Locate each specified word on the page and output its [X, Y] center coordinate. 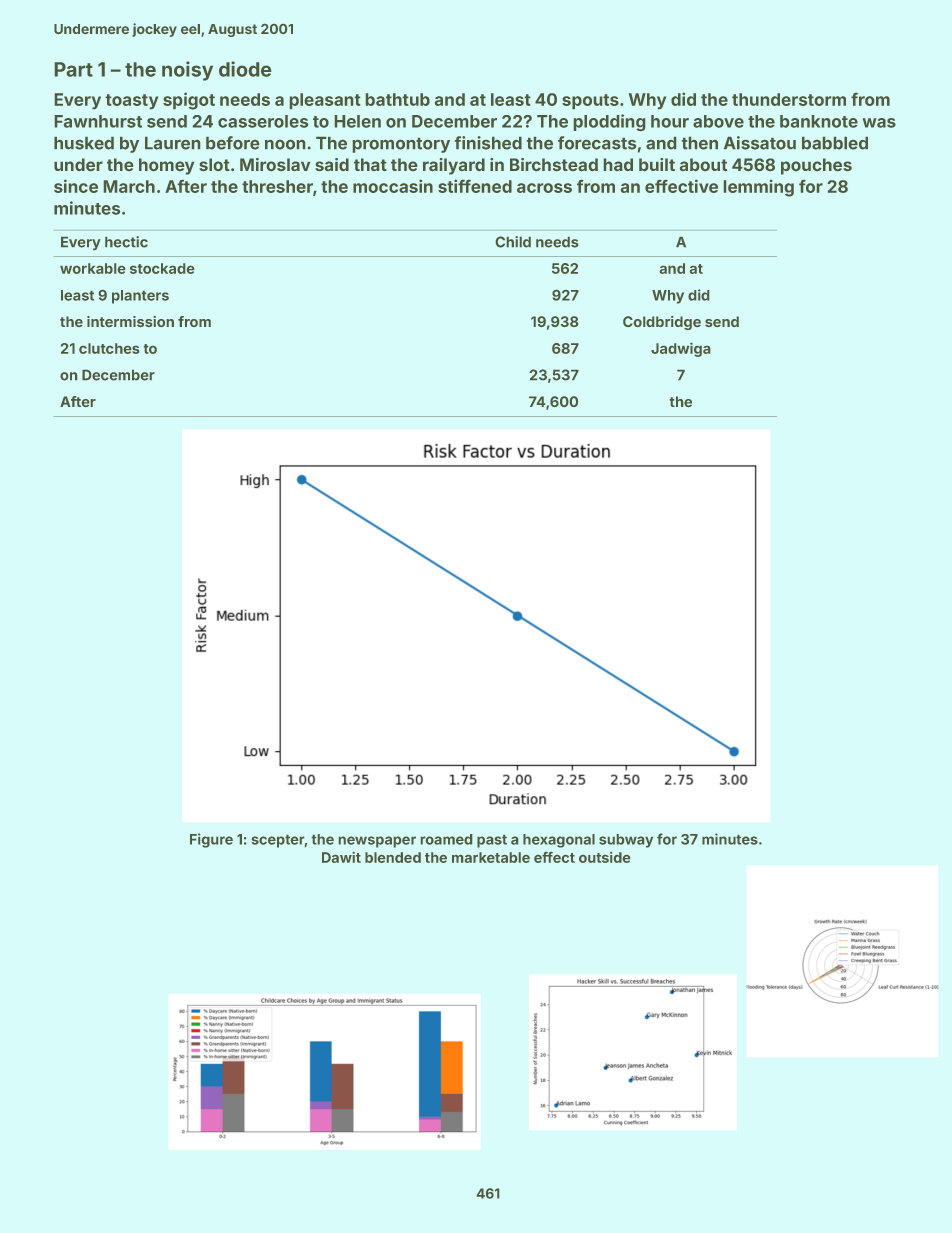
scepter [277, 841]
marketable [491, 857]
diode [245, 69]
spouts [590, 101]
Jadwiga [680, 349]
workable [92, 268]
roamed [446, 839]
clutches [109, 348]
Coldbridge [662, 323]
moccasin [393, 186]
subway [626, 841]
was [879, 123]
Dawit [341, 857]
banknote [819, 121]
